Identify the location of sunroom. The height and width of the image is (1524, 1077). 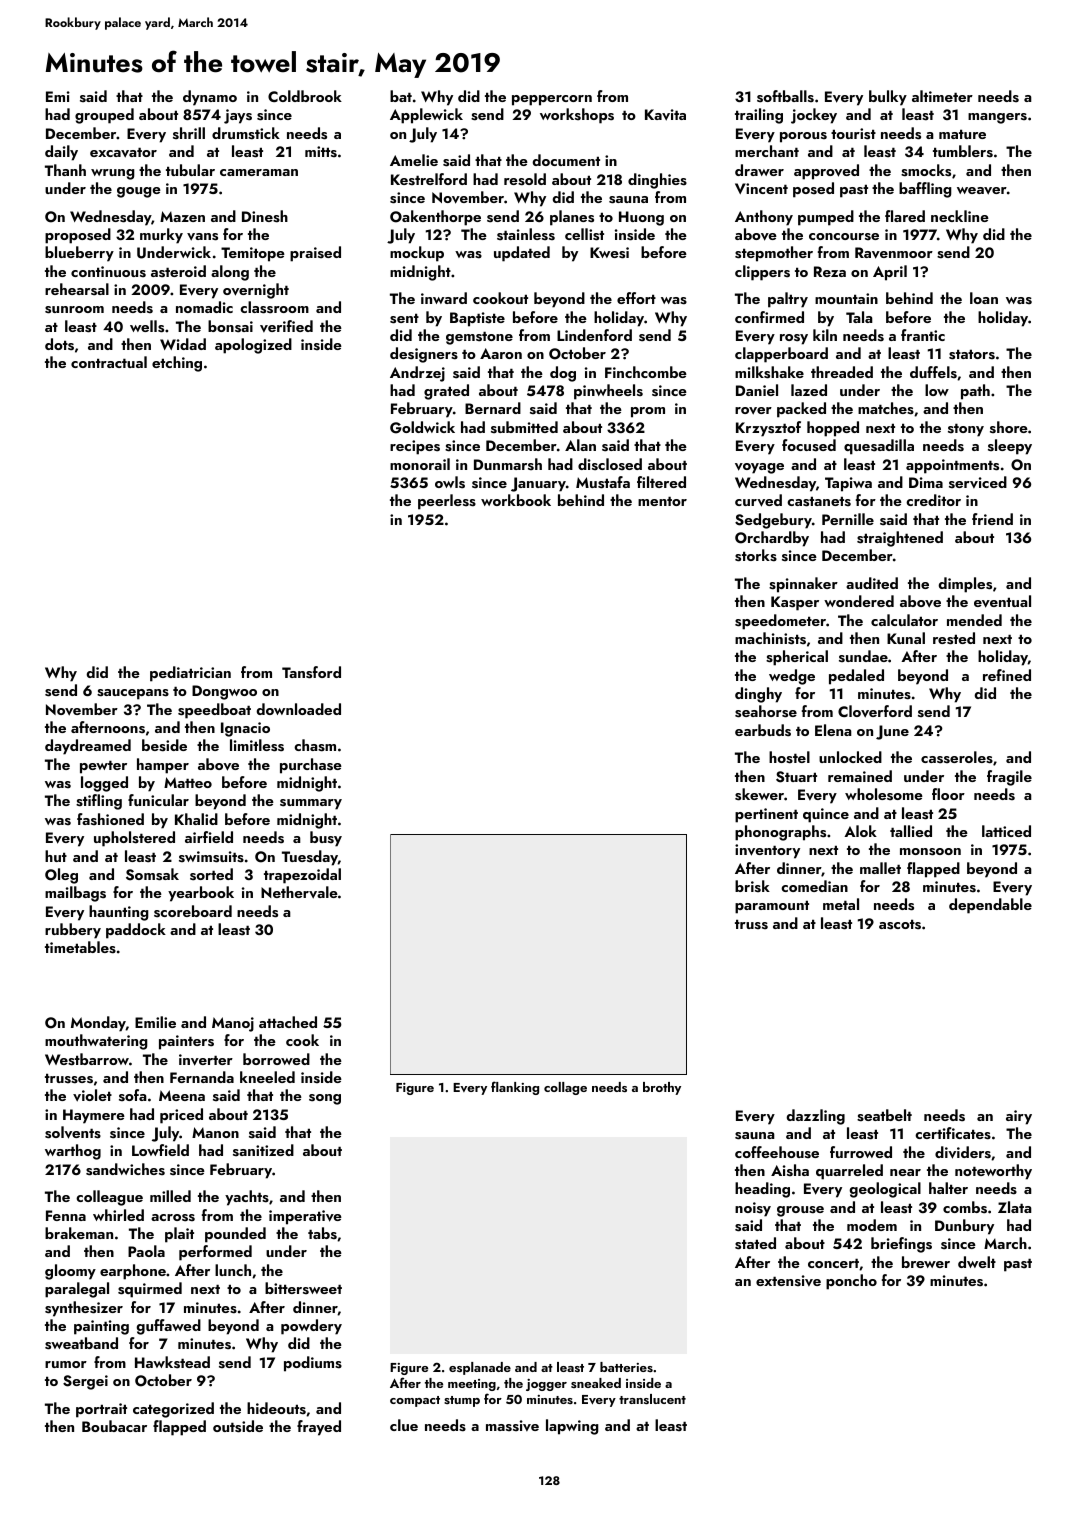
(74, 310).
